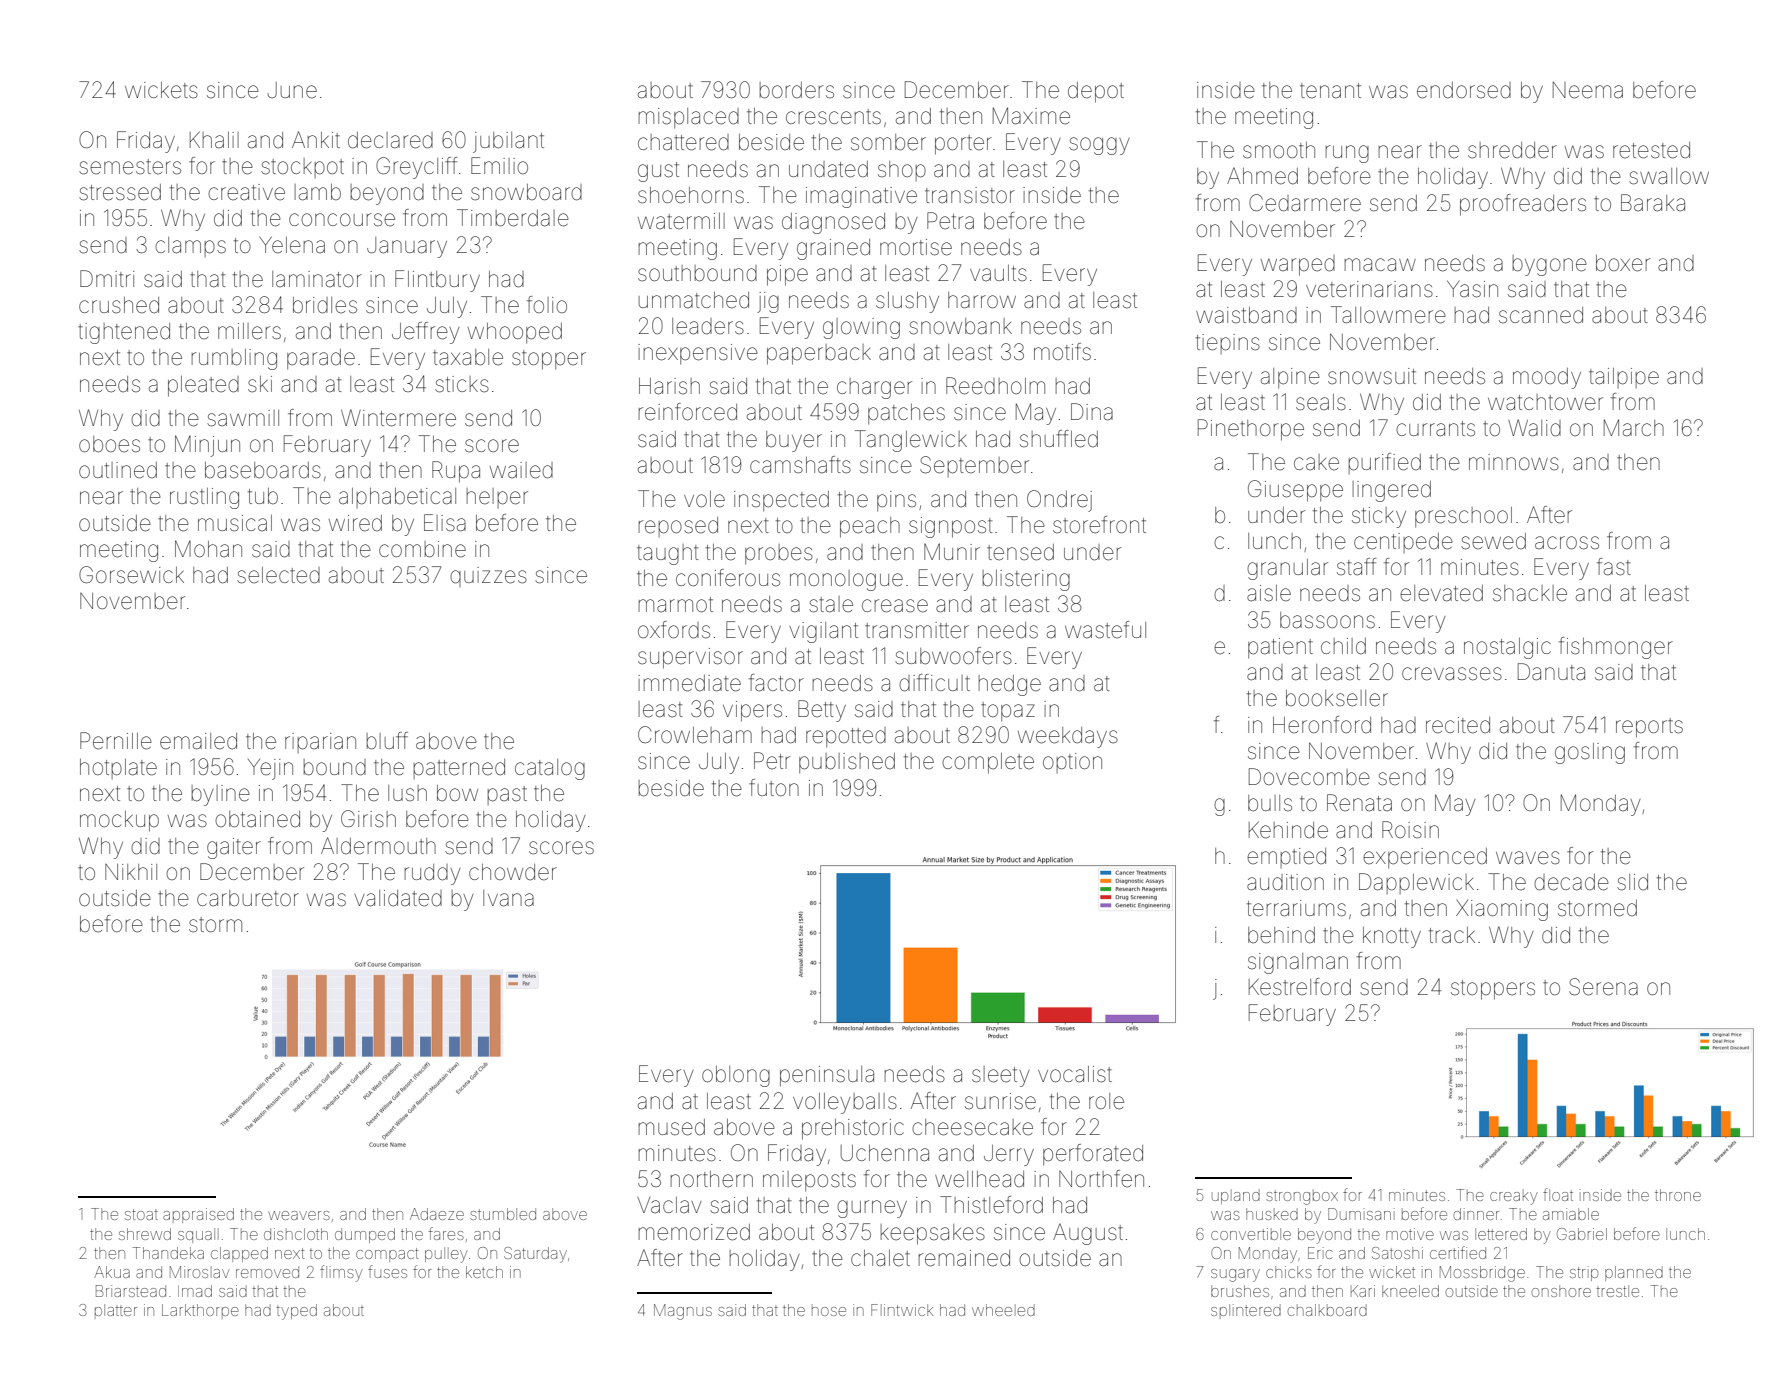  I want to click on Kestrelford, so click(1300, 987).
